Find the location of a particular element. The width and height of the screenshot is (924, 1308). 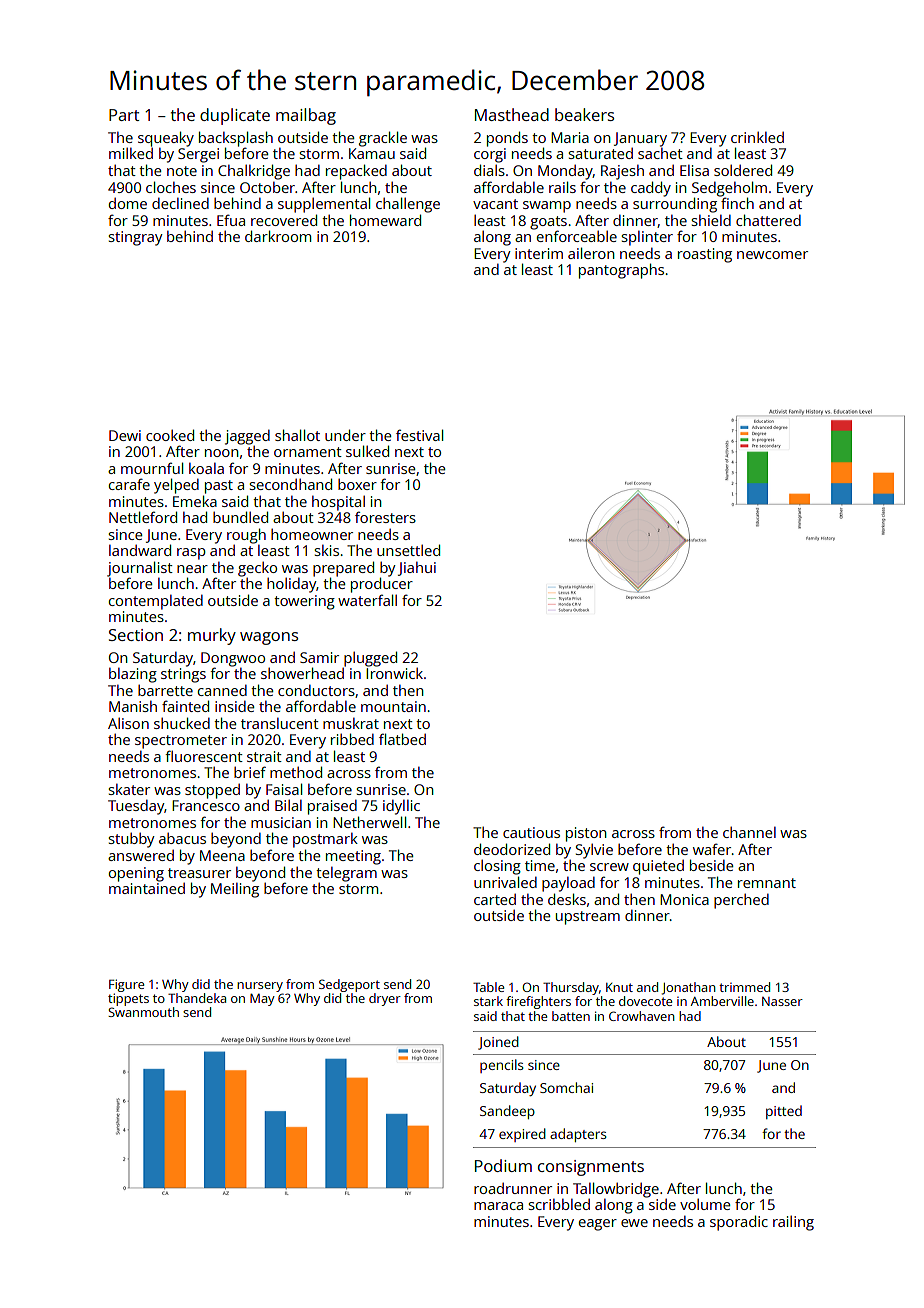

crinkled is located at coordinates (757, 137).
